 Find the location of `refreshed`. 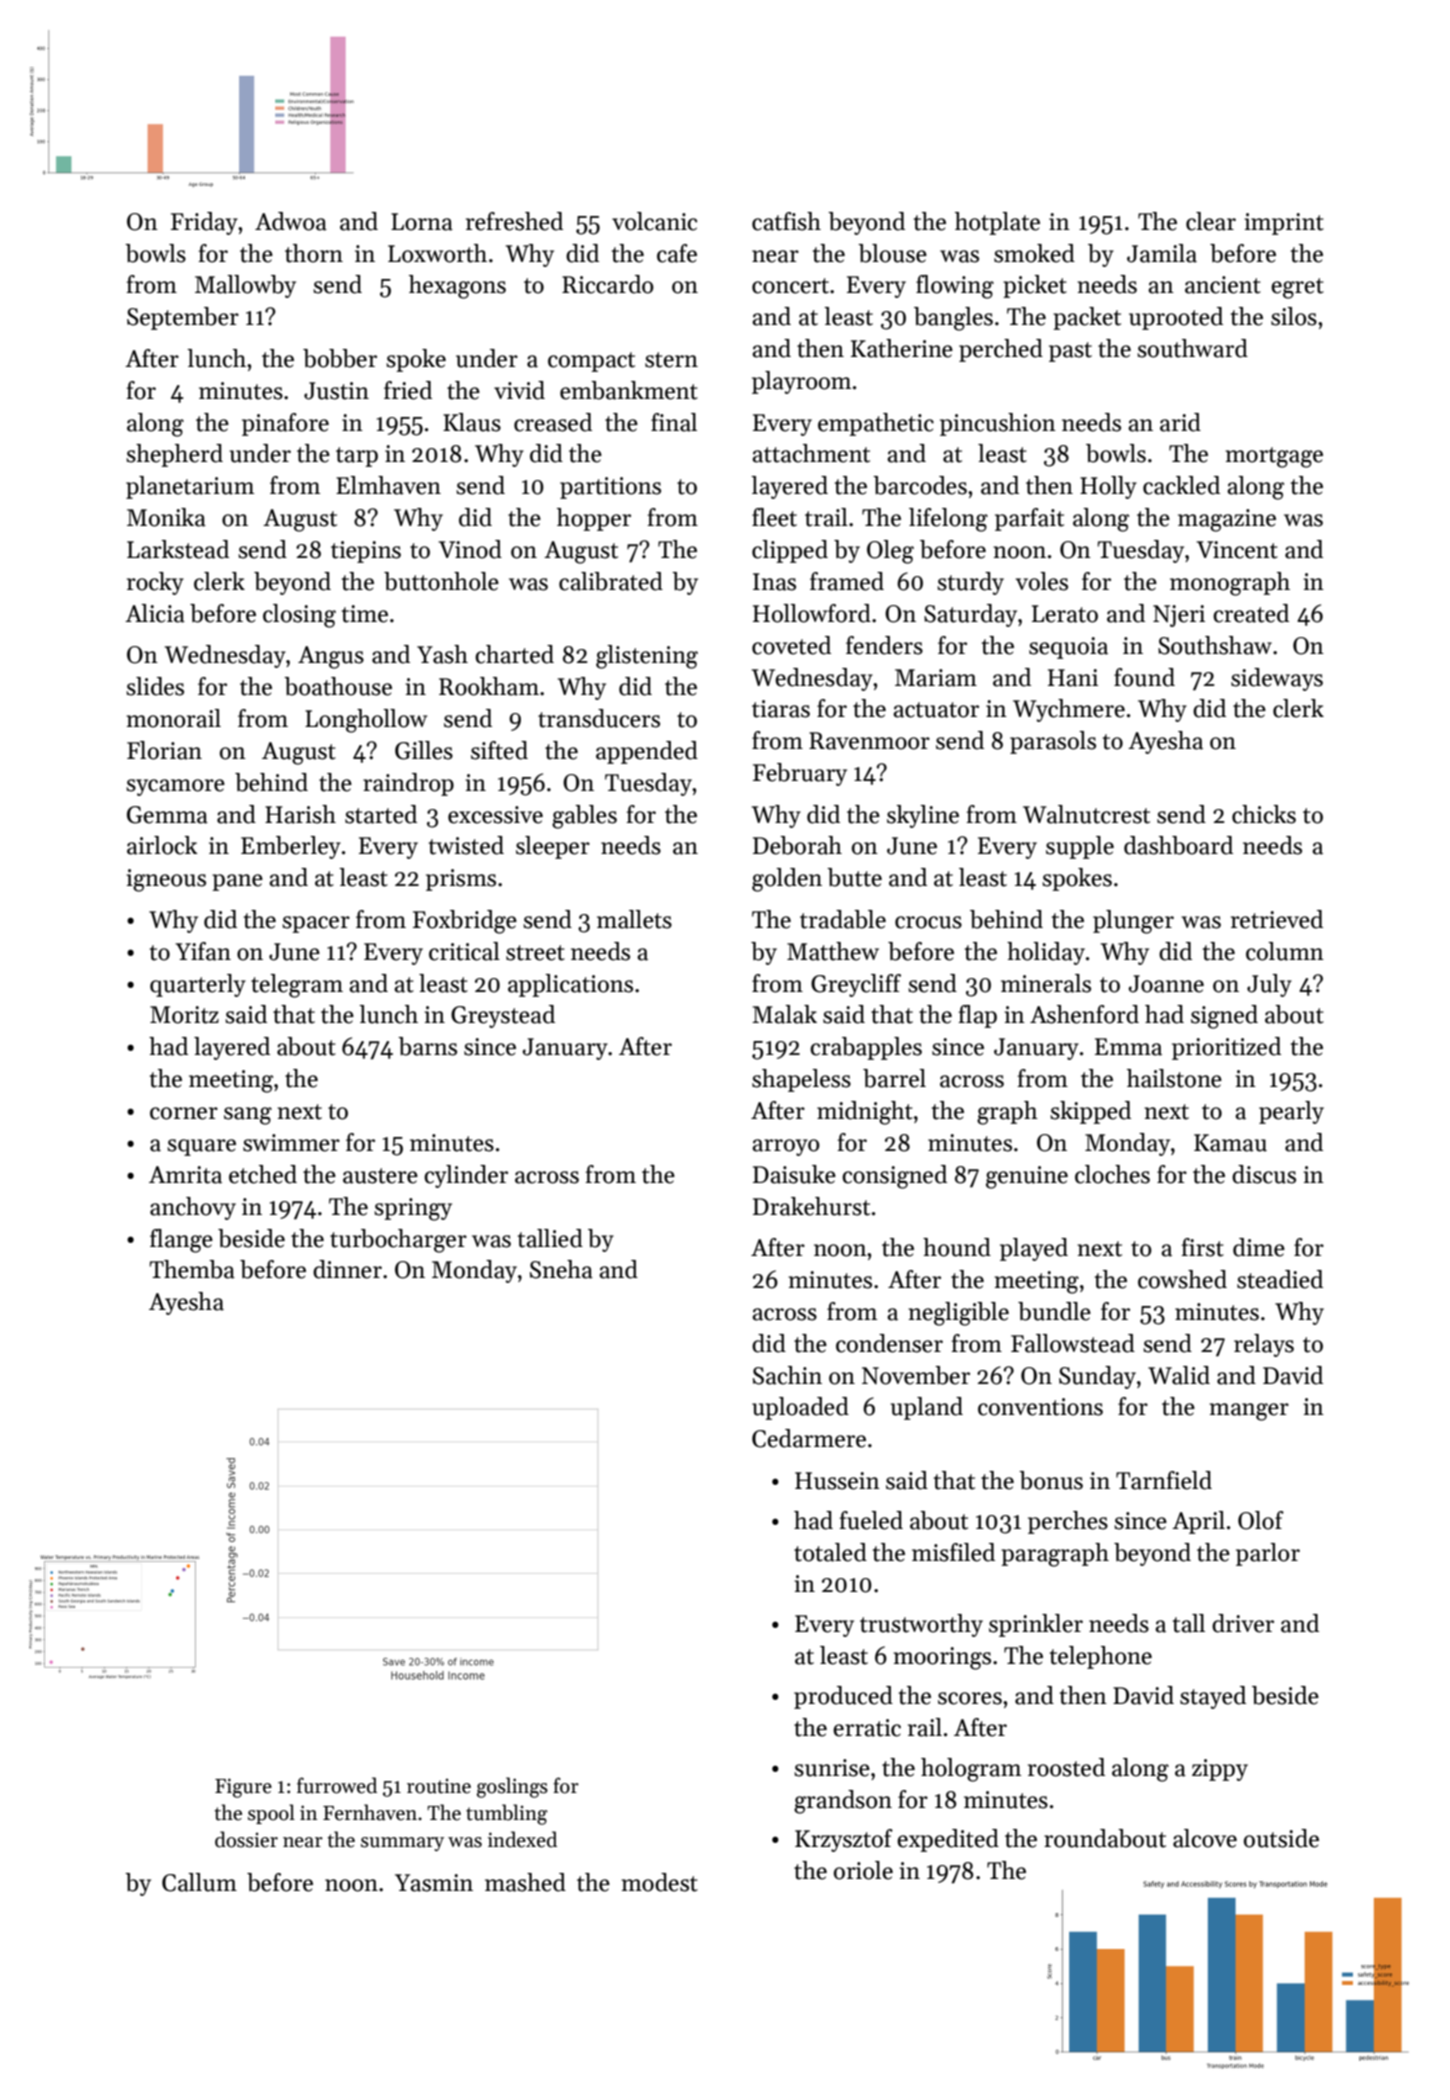

refreshed is located at coordinates (514, 221).
